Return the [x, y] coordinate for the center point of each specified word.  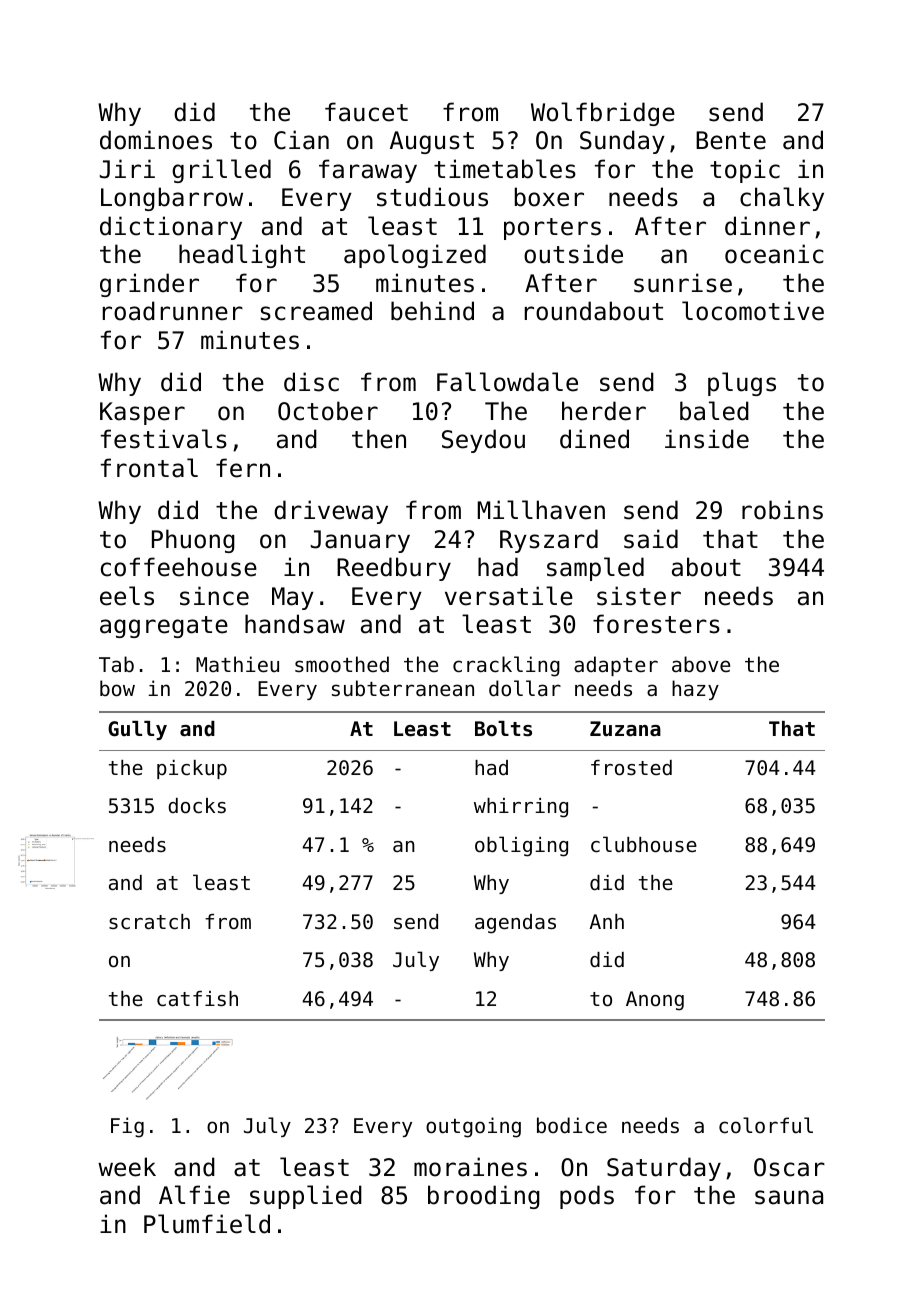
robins [782, 510]
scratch [149, 922]
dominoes [156, 140]
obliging [521, 846]
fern [243, 468]
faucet [366, 112]
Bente [731, 140]
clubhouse [644, 844]
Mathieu [237, 664]
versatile [509, 596]
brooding [484, 1197]
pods [587, 1197]
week [127, 1167]
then [379, 439]
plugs [742, 384]
